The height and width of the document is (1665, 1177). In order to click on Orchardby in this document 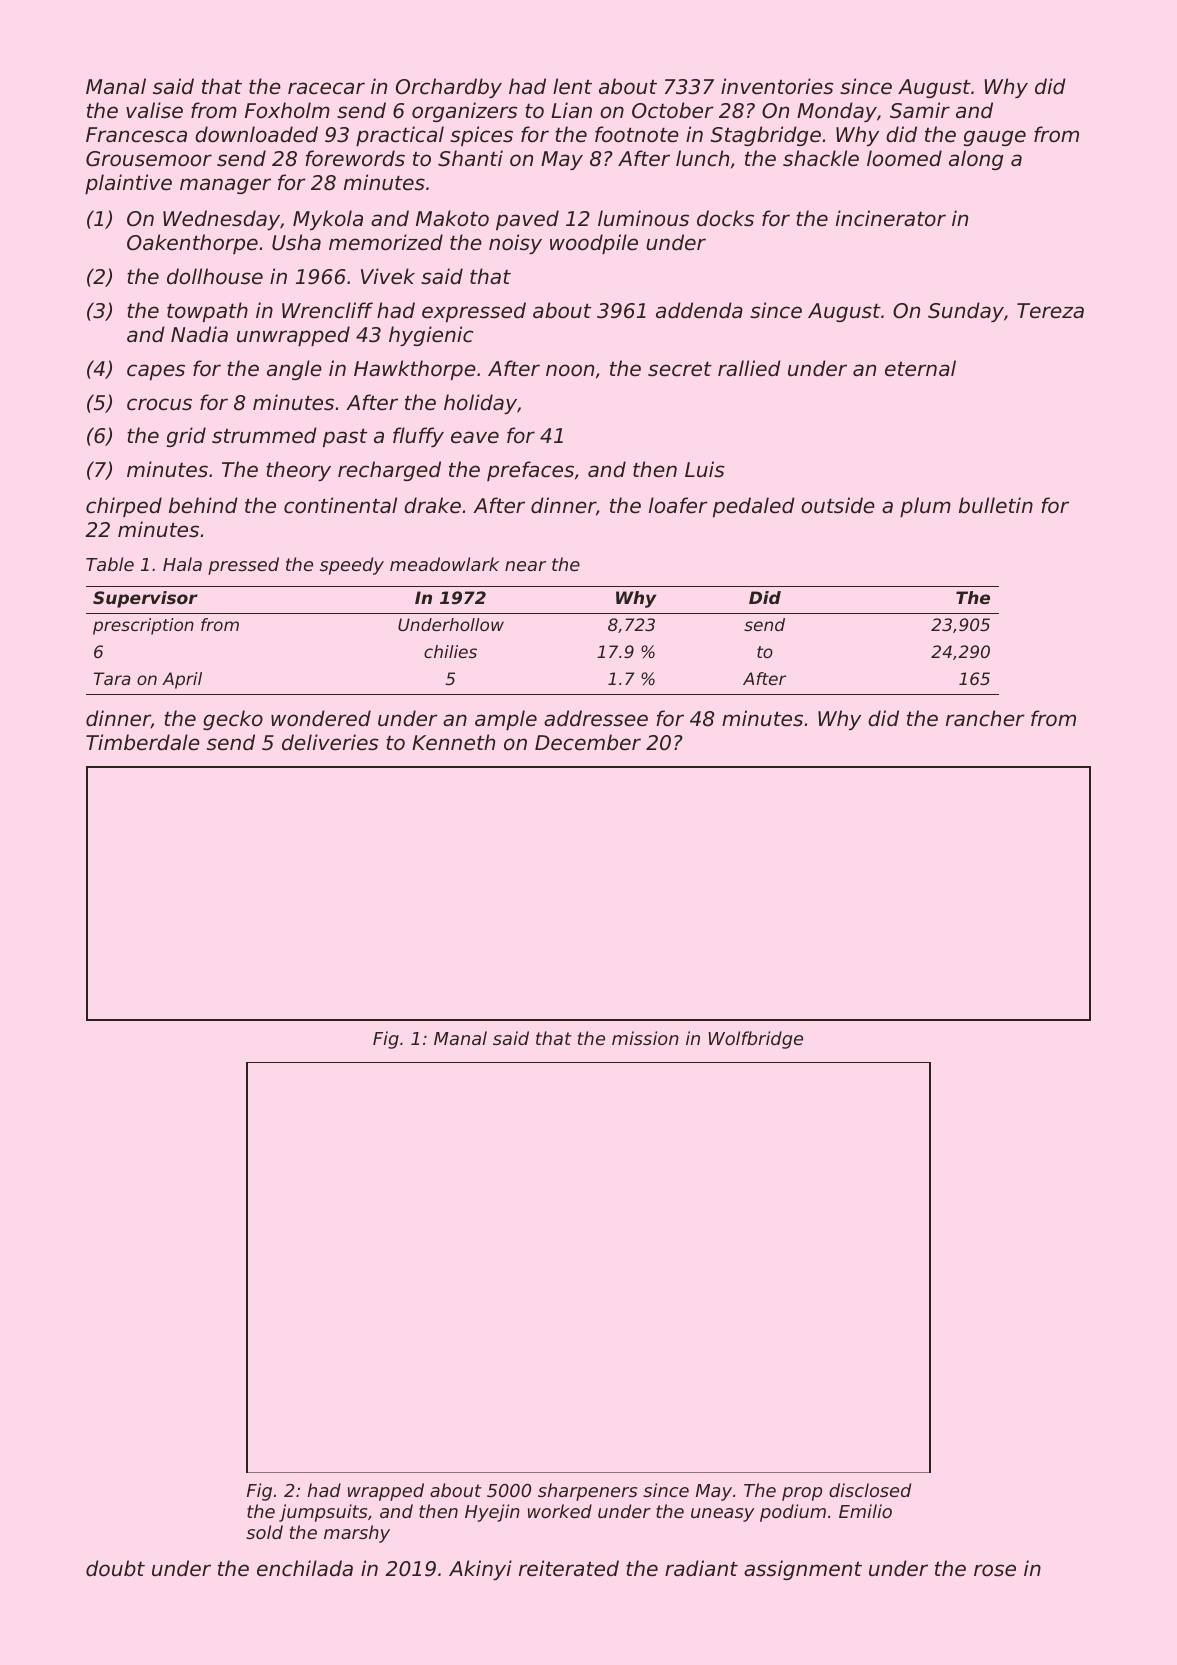, I will do `click(449, 88)`.
